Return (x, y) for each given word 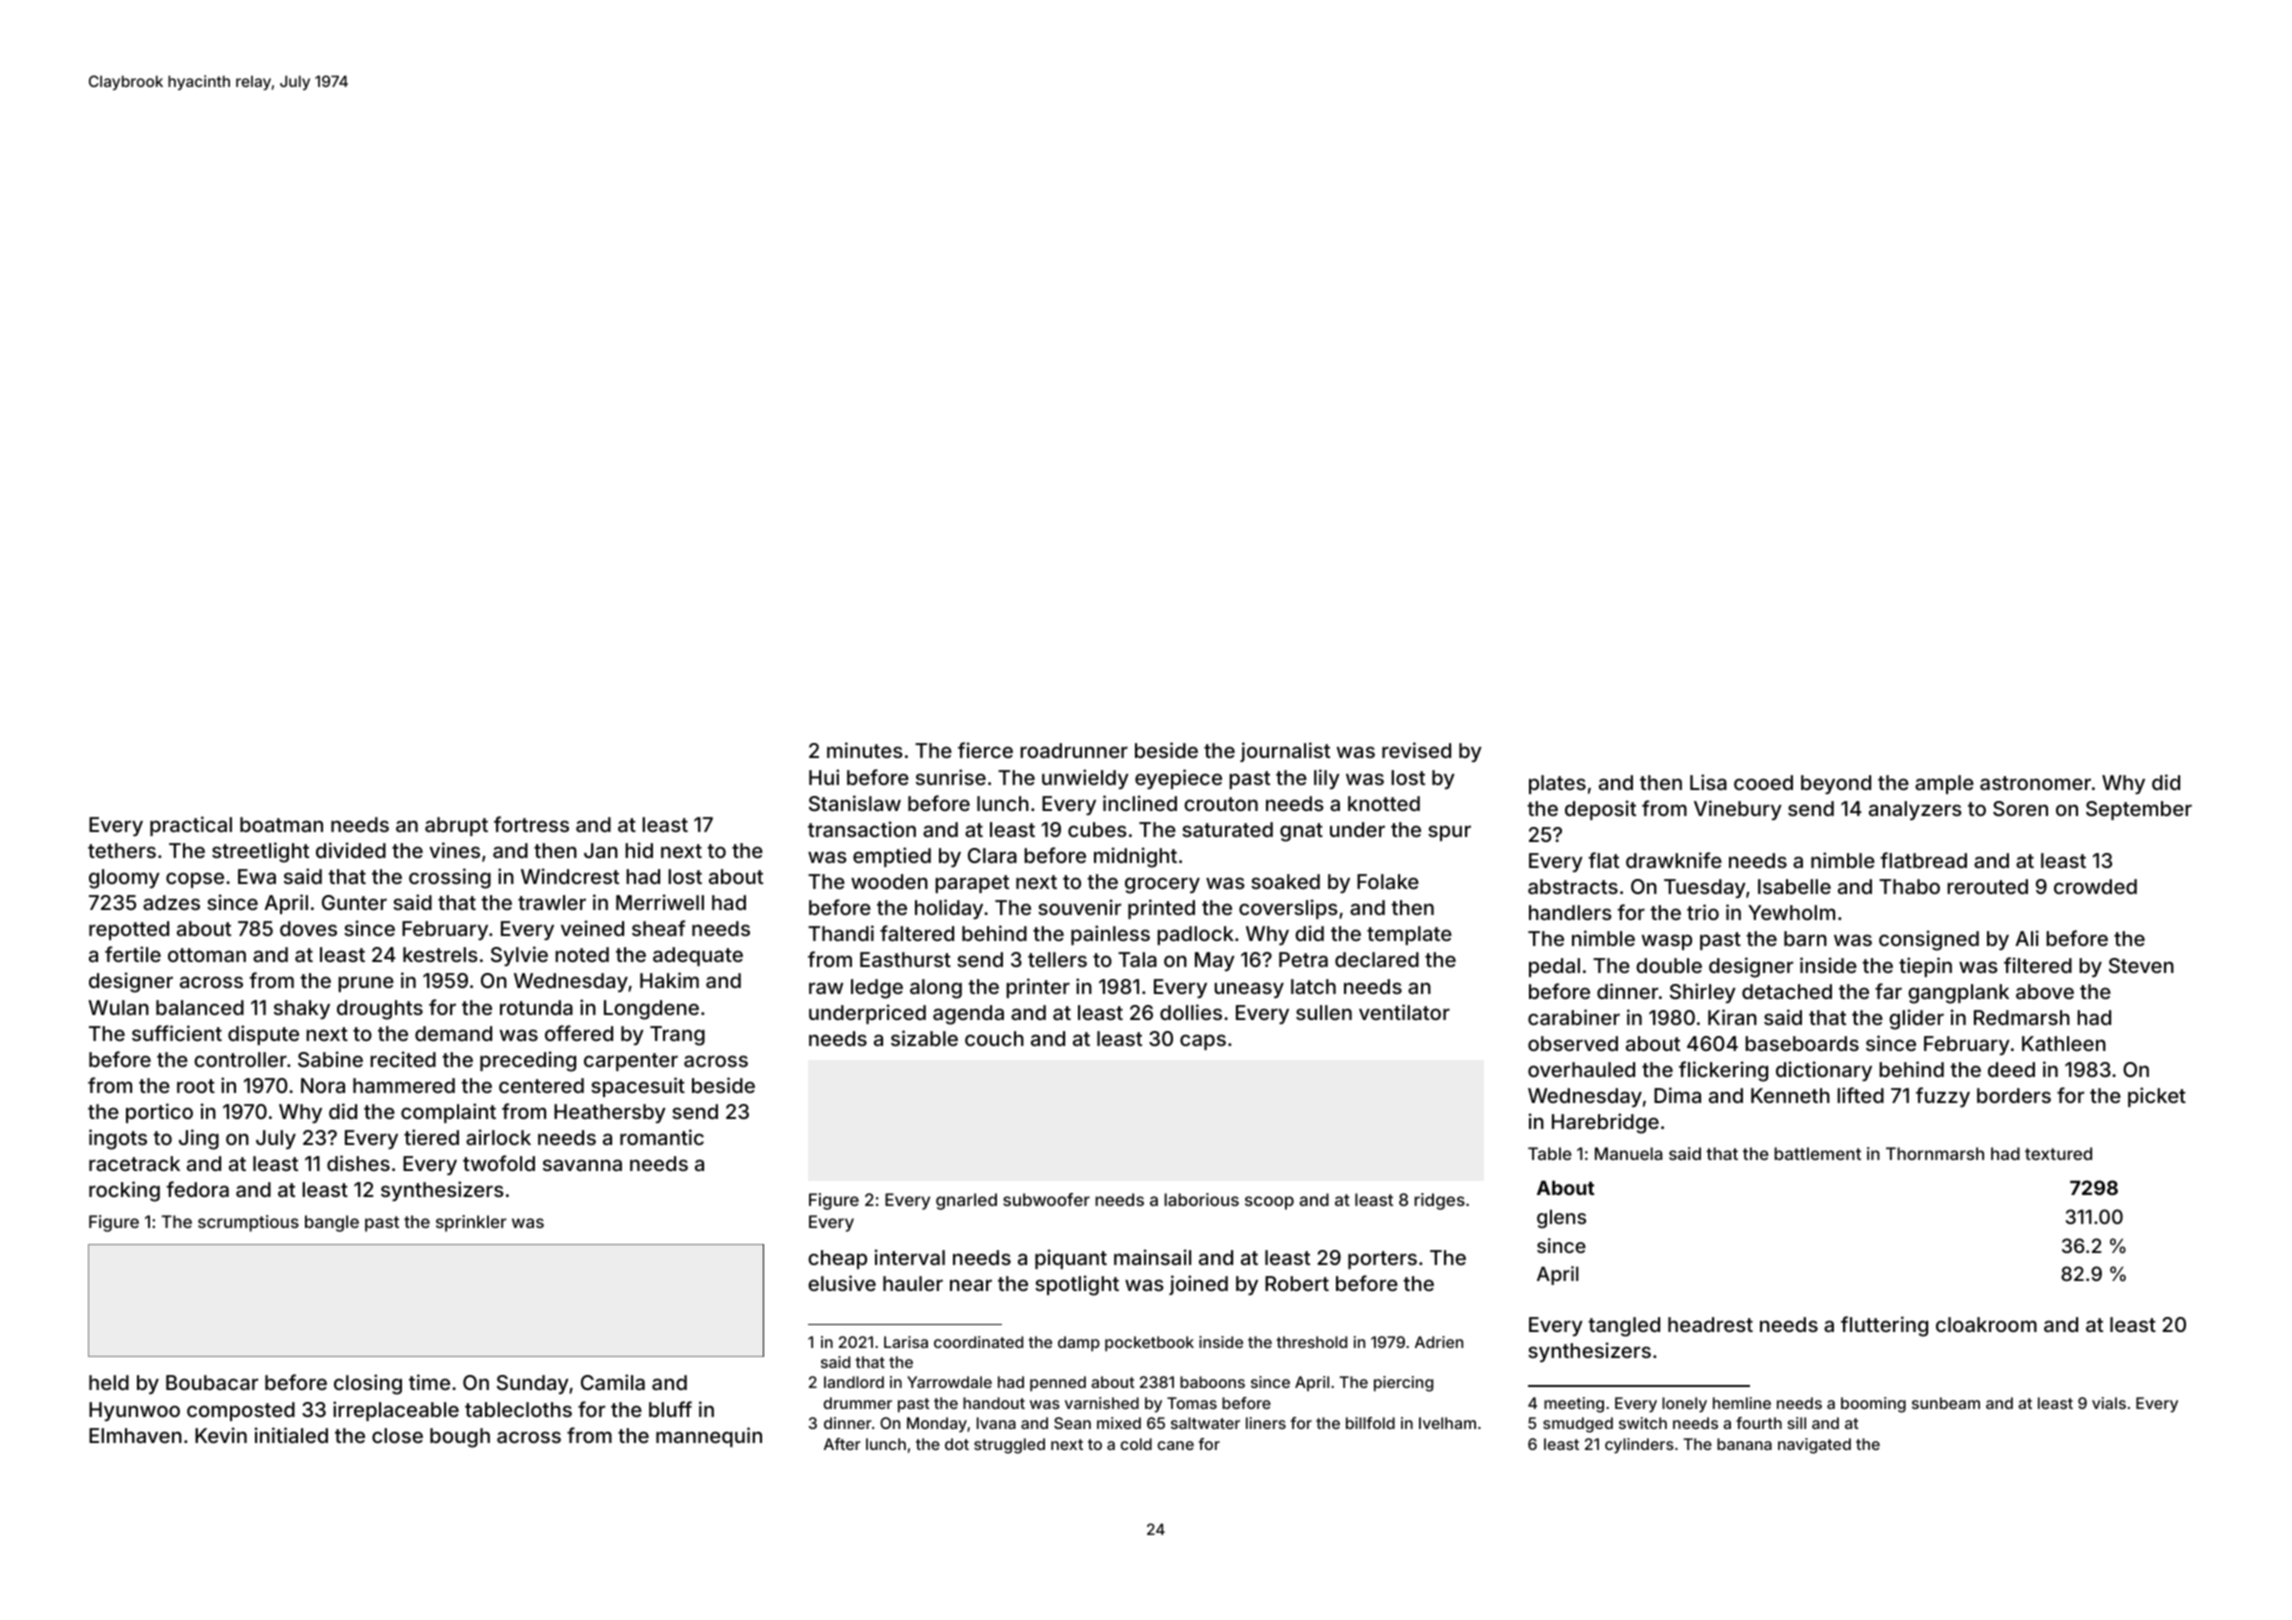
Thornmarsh (1935, 1153)
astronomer (2035, 783)
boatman (281, 824)
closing (368, 1384)
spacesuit (638, 1087)
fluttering (1884, 1326)
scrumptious (248, 1223)
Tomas (1192, 1403)
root (196, 1086)
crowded (2095, 886)
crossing (450, 878)
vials (2109, 1403)
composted (241, 1411)
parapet (972, 884)
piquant (1071, 1259)
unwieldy (1085, 779)
